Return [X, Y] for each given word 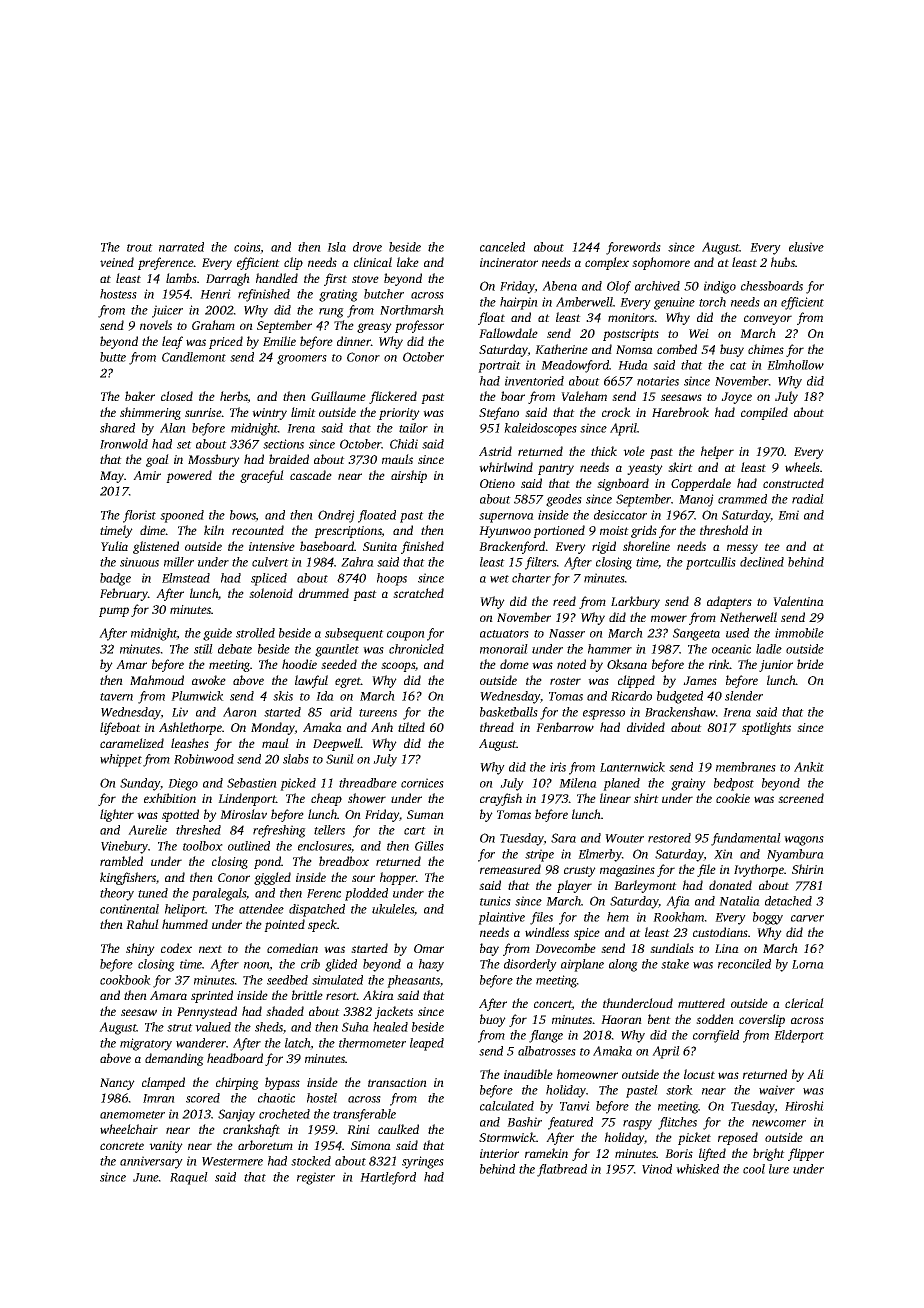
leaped [427, 1044]
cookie [733, 798]
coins [247, 248]
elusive [806, 247]
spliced [269, 579]
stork [679, 1090]
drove [367, 247]
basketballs [509, 712]
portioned [559, 531]
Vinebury [125, 847]
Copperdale [701, 484]
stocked [311, 1161]
